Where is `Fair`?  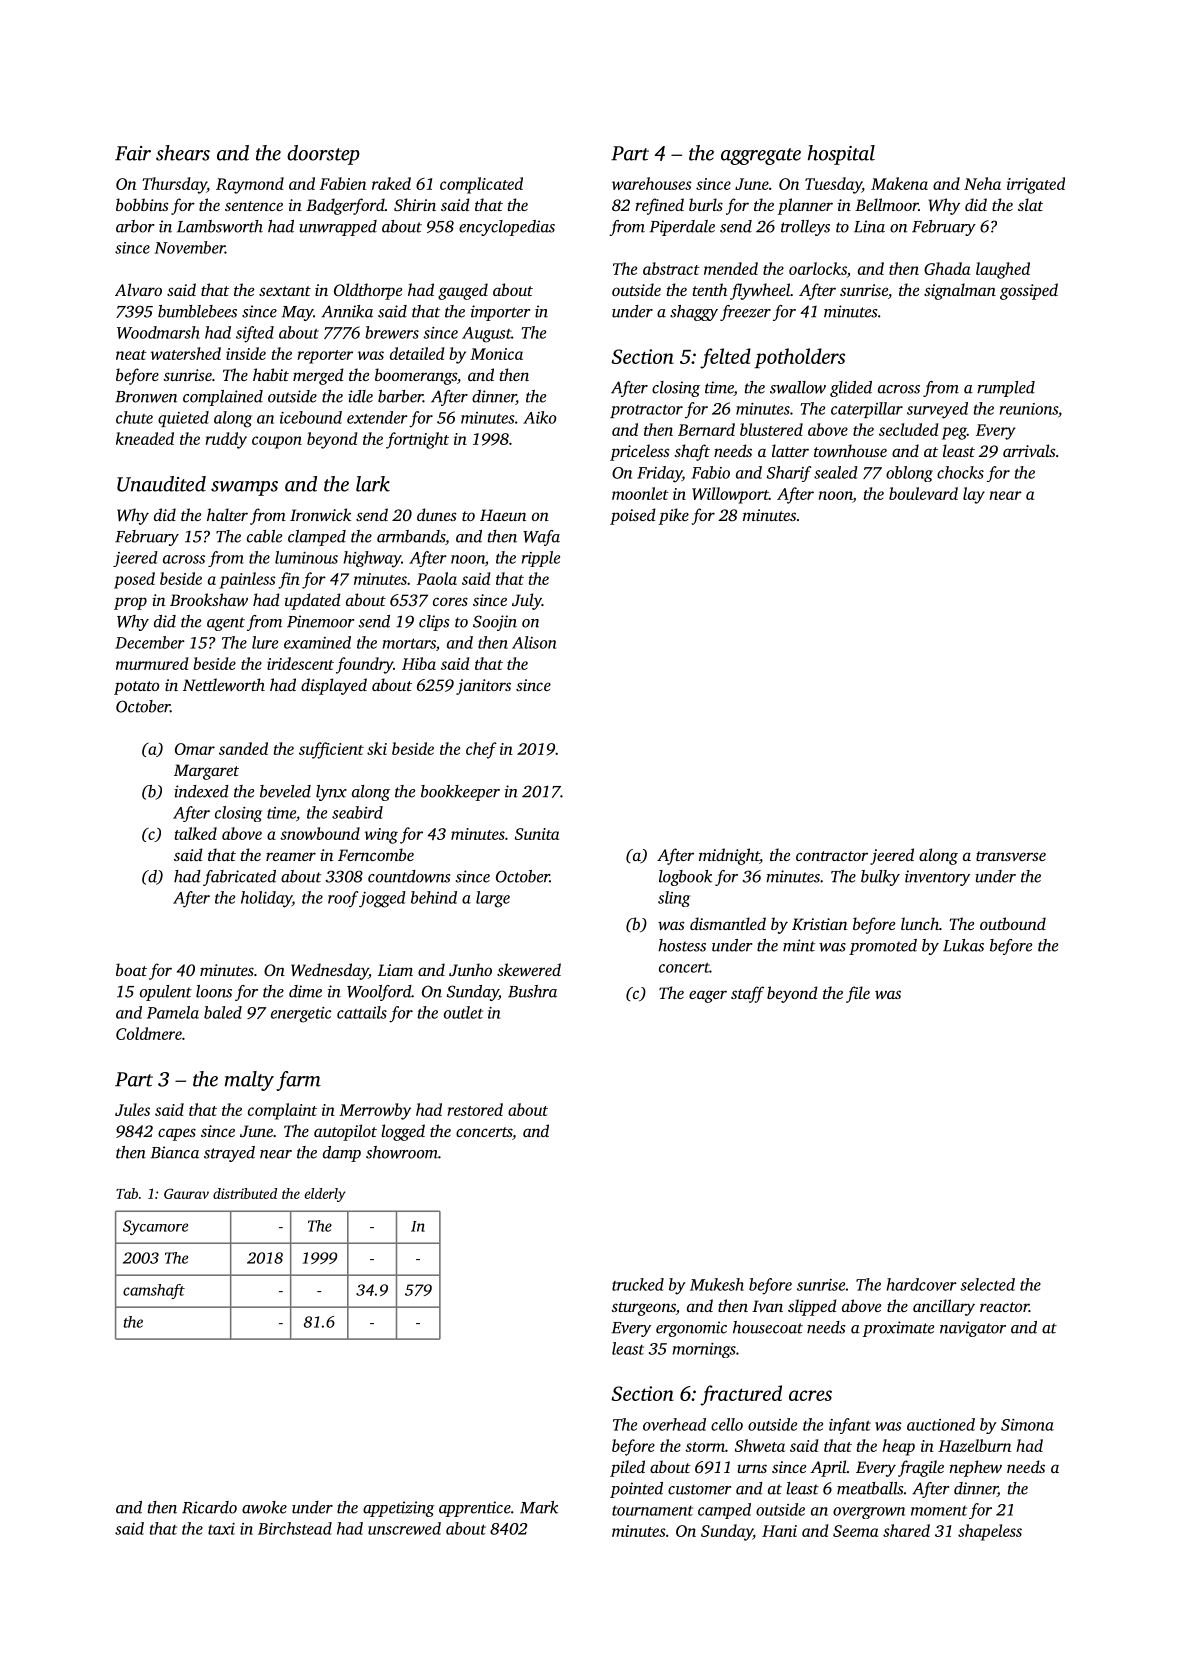 Fair is located at coordinates (133, 153).
